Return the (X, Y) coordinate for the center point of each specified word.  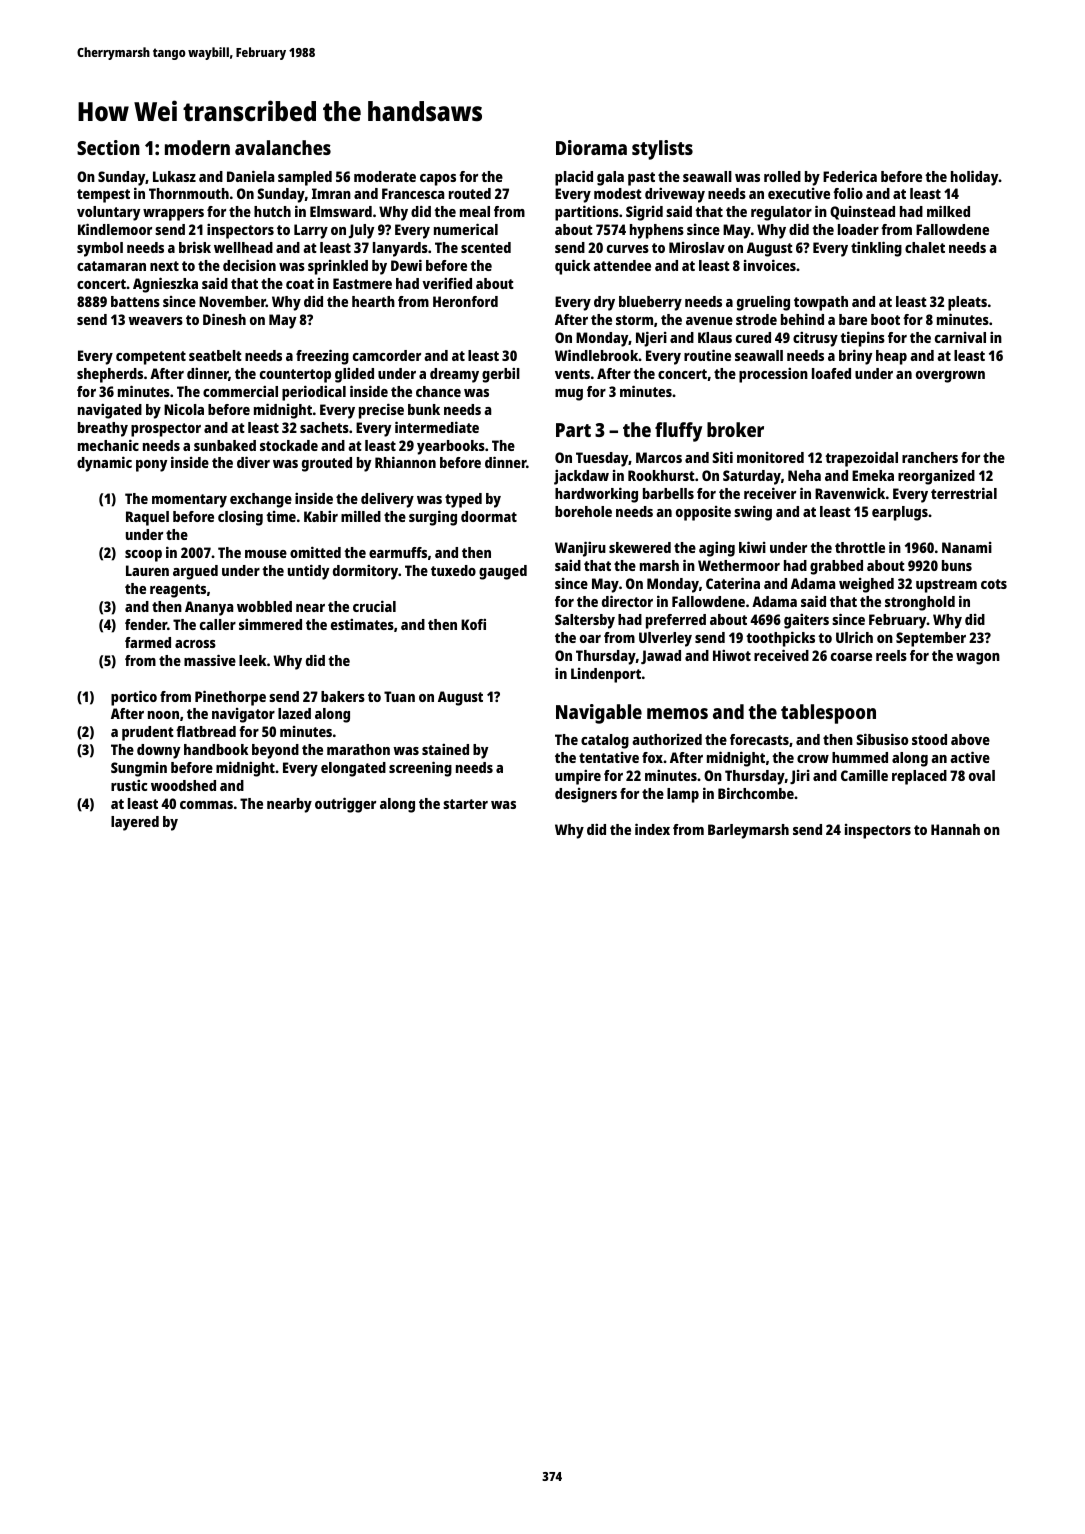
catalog (605, 741)
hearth (373, 301)
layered (135, 823)
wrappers (173, 215)
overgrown (950, 377)
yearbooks (451, 447)
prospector (166, 430)
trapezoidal (861, 459)
